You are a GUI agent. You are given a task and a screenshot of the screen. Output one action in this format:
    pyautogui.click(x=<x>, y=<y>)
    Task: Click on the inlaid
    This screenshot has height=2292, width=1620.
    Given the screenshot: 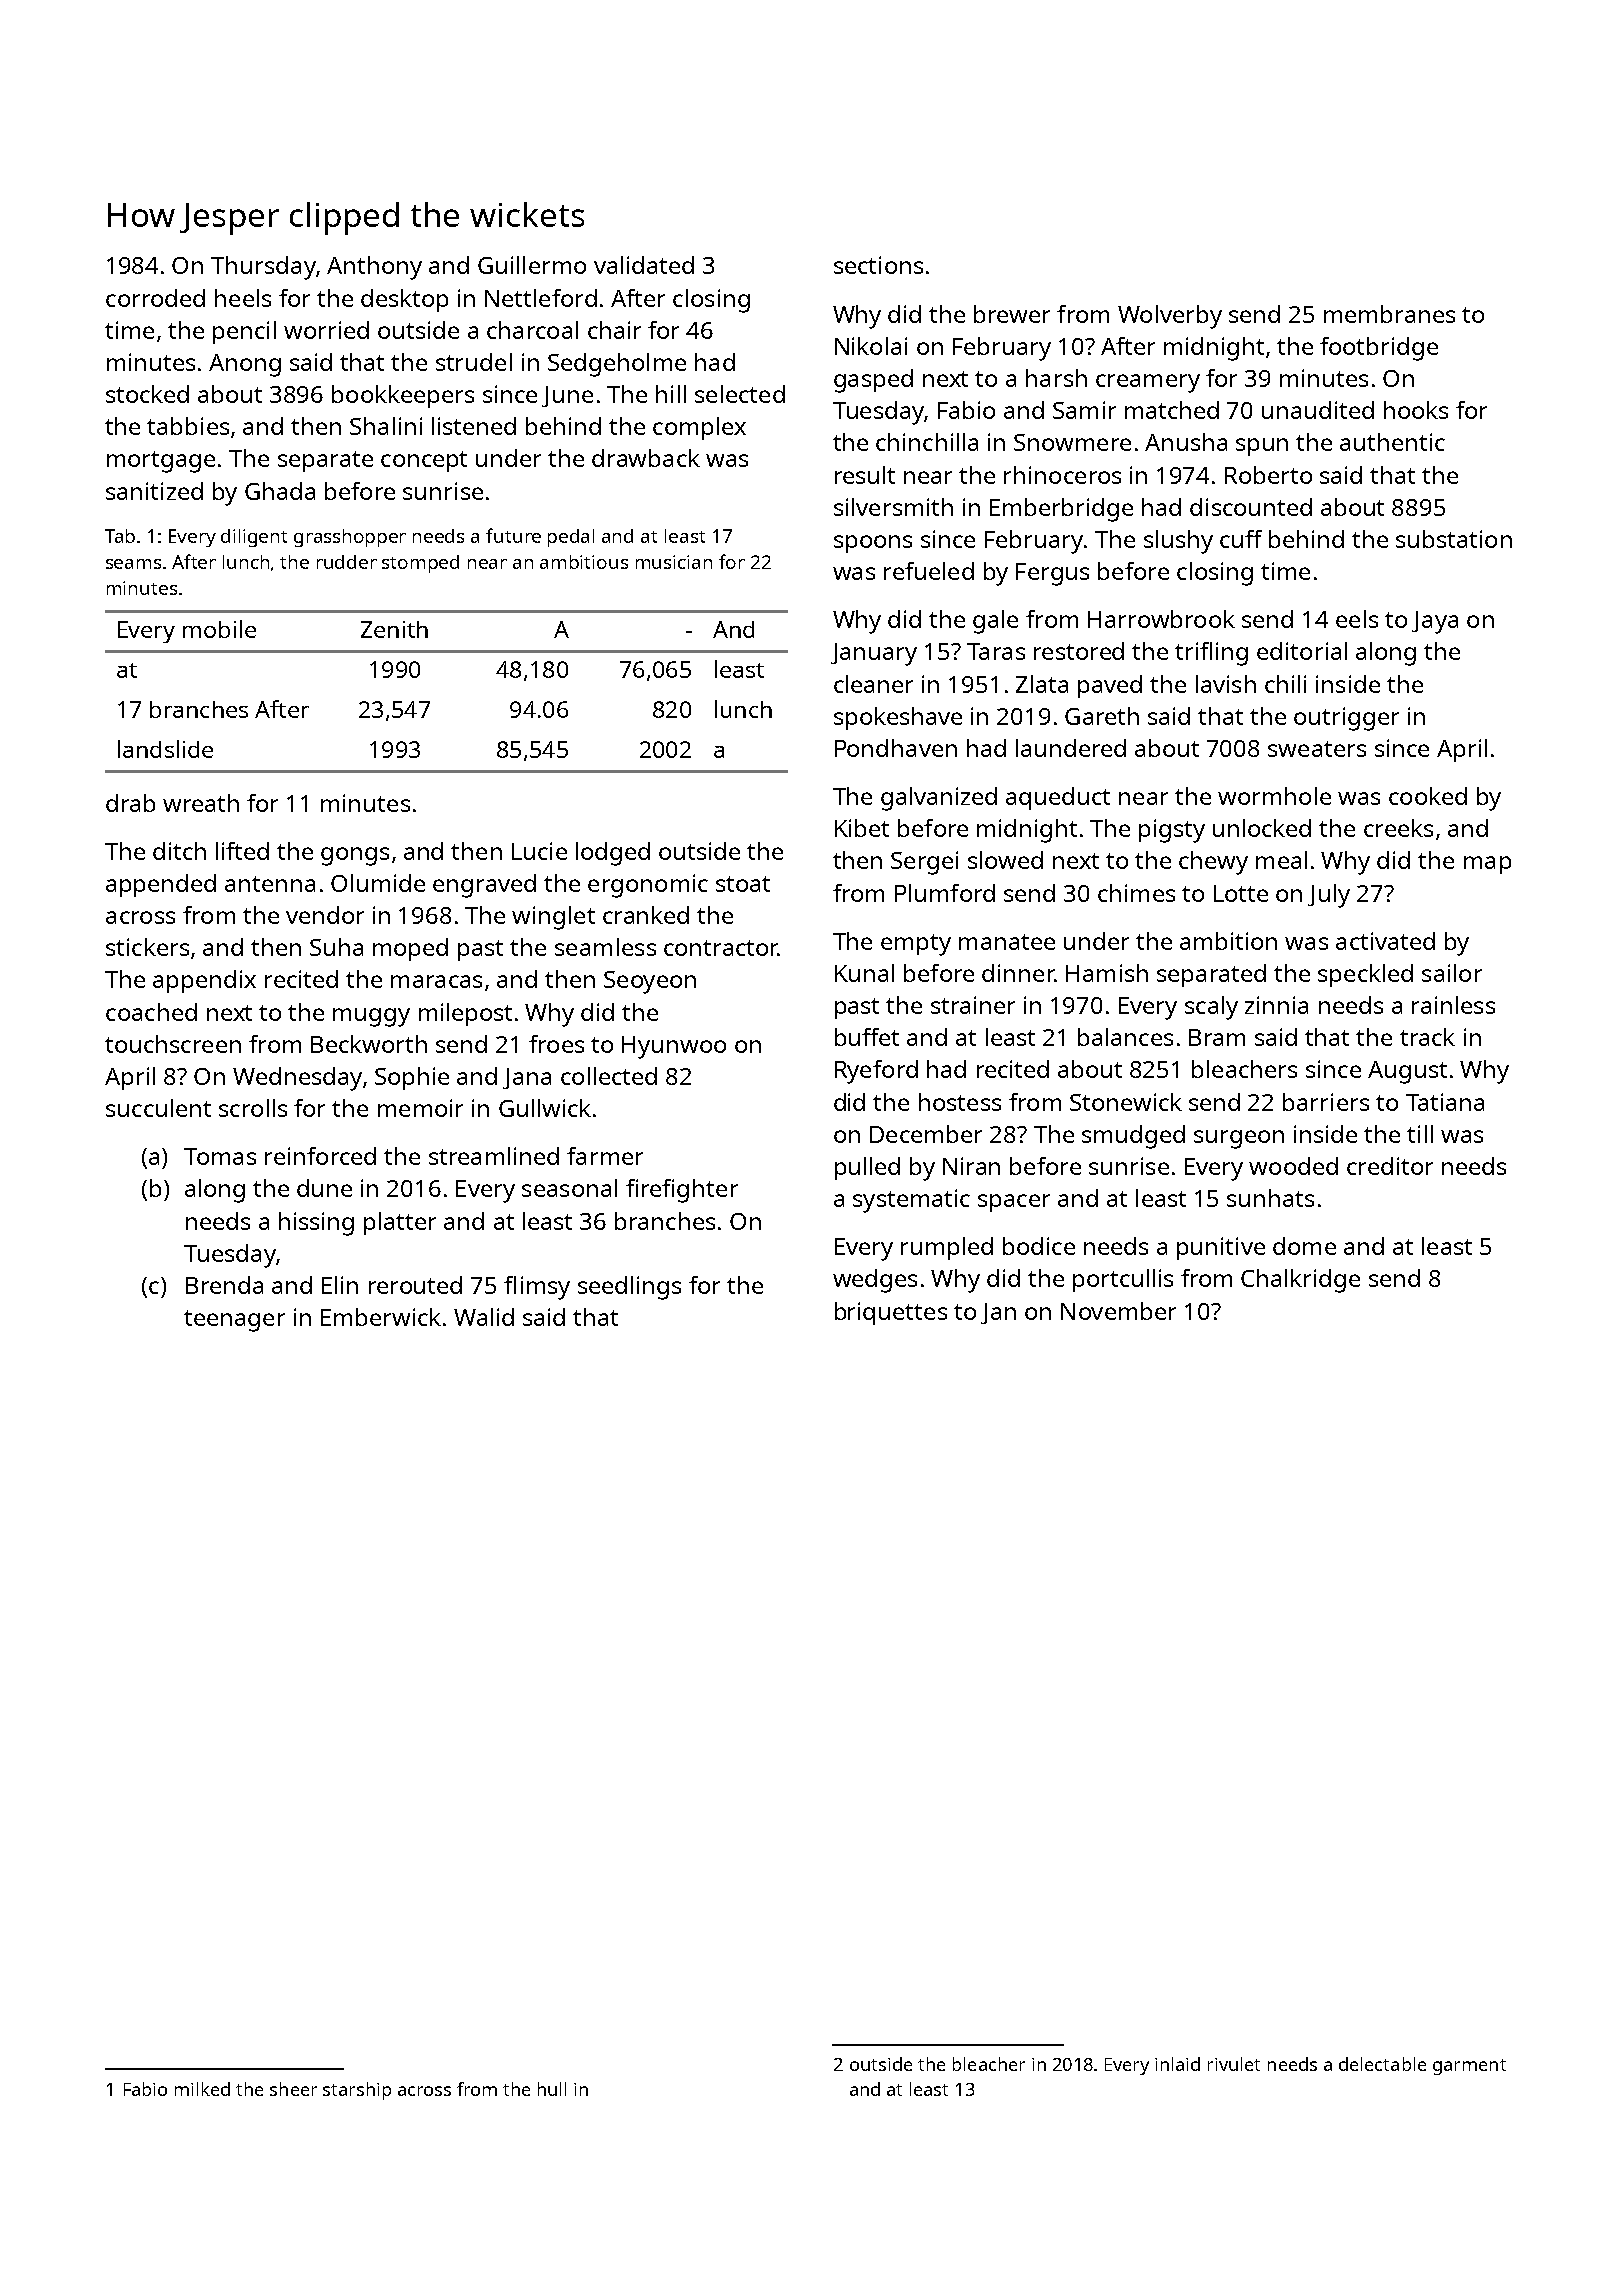 What is the action you would take?
    pyautogui.click(x=1177, y=2064)
